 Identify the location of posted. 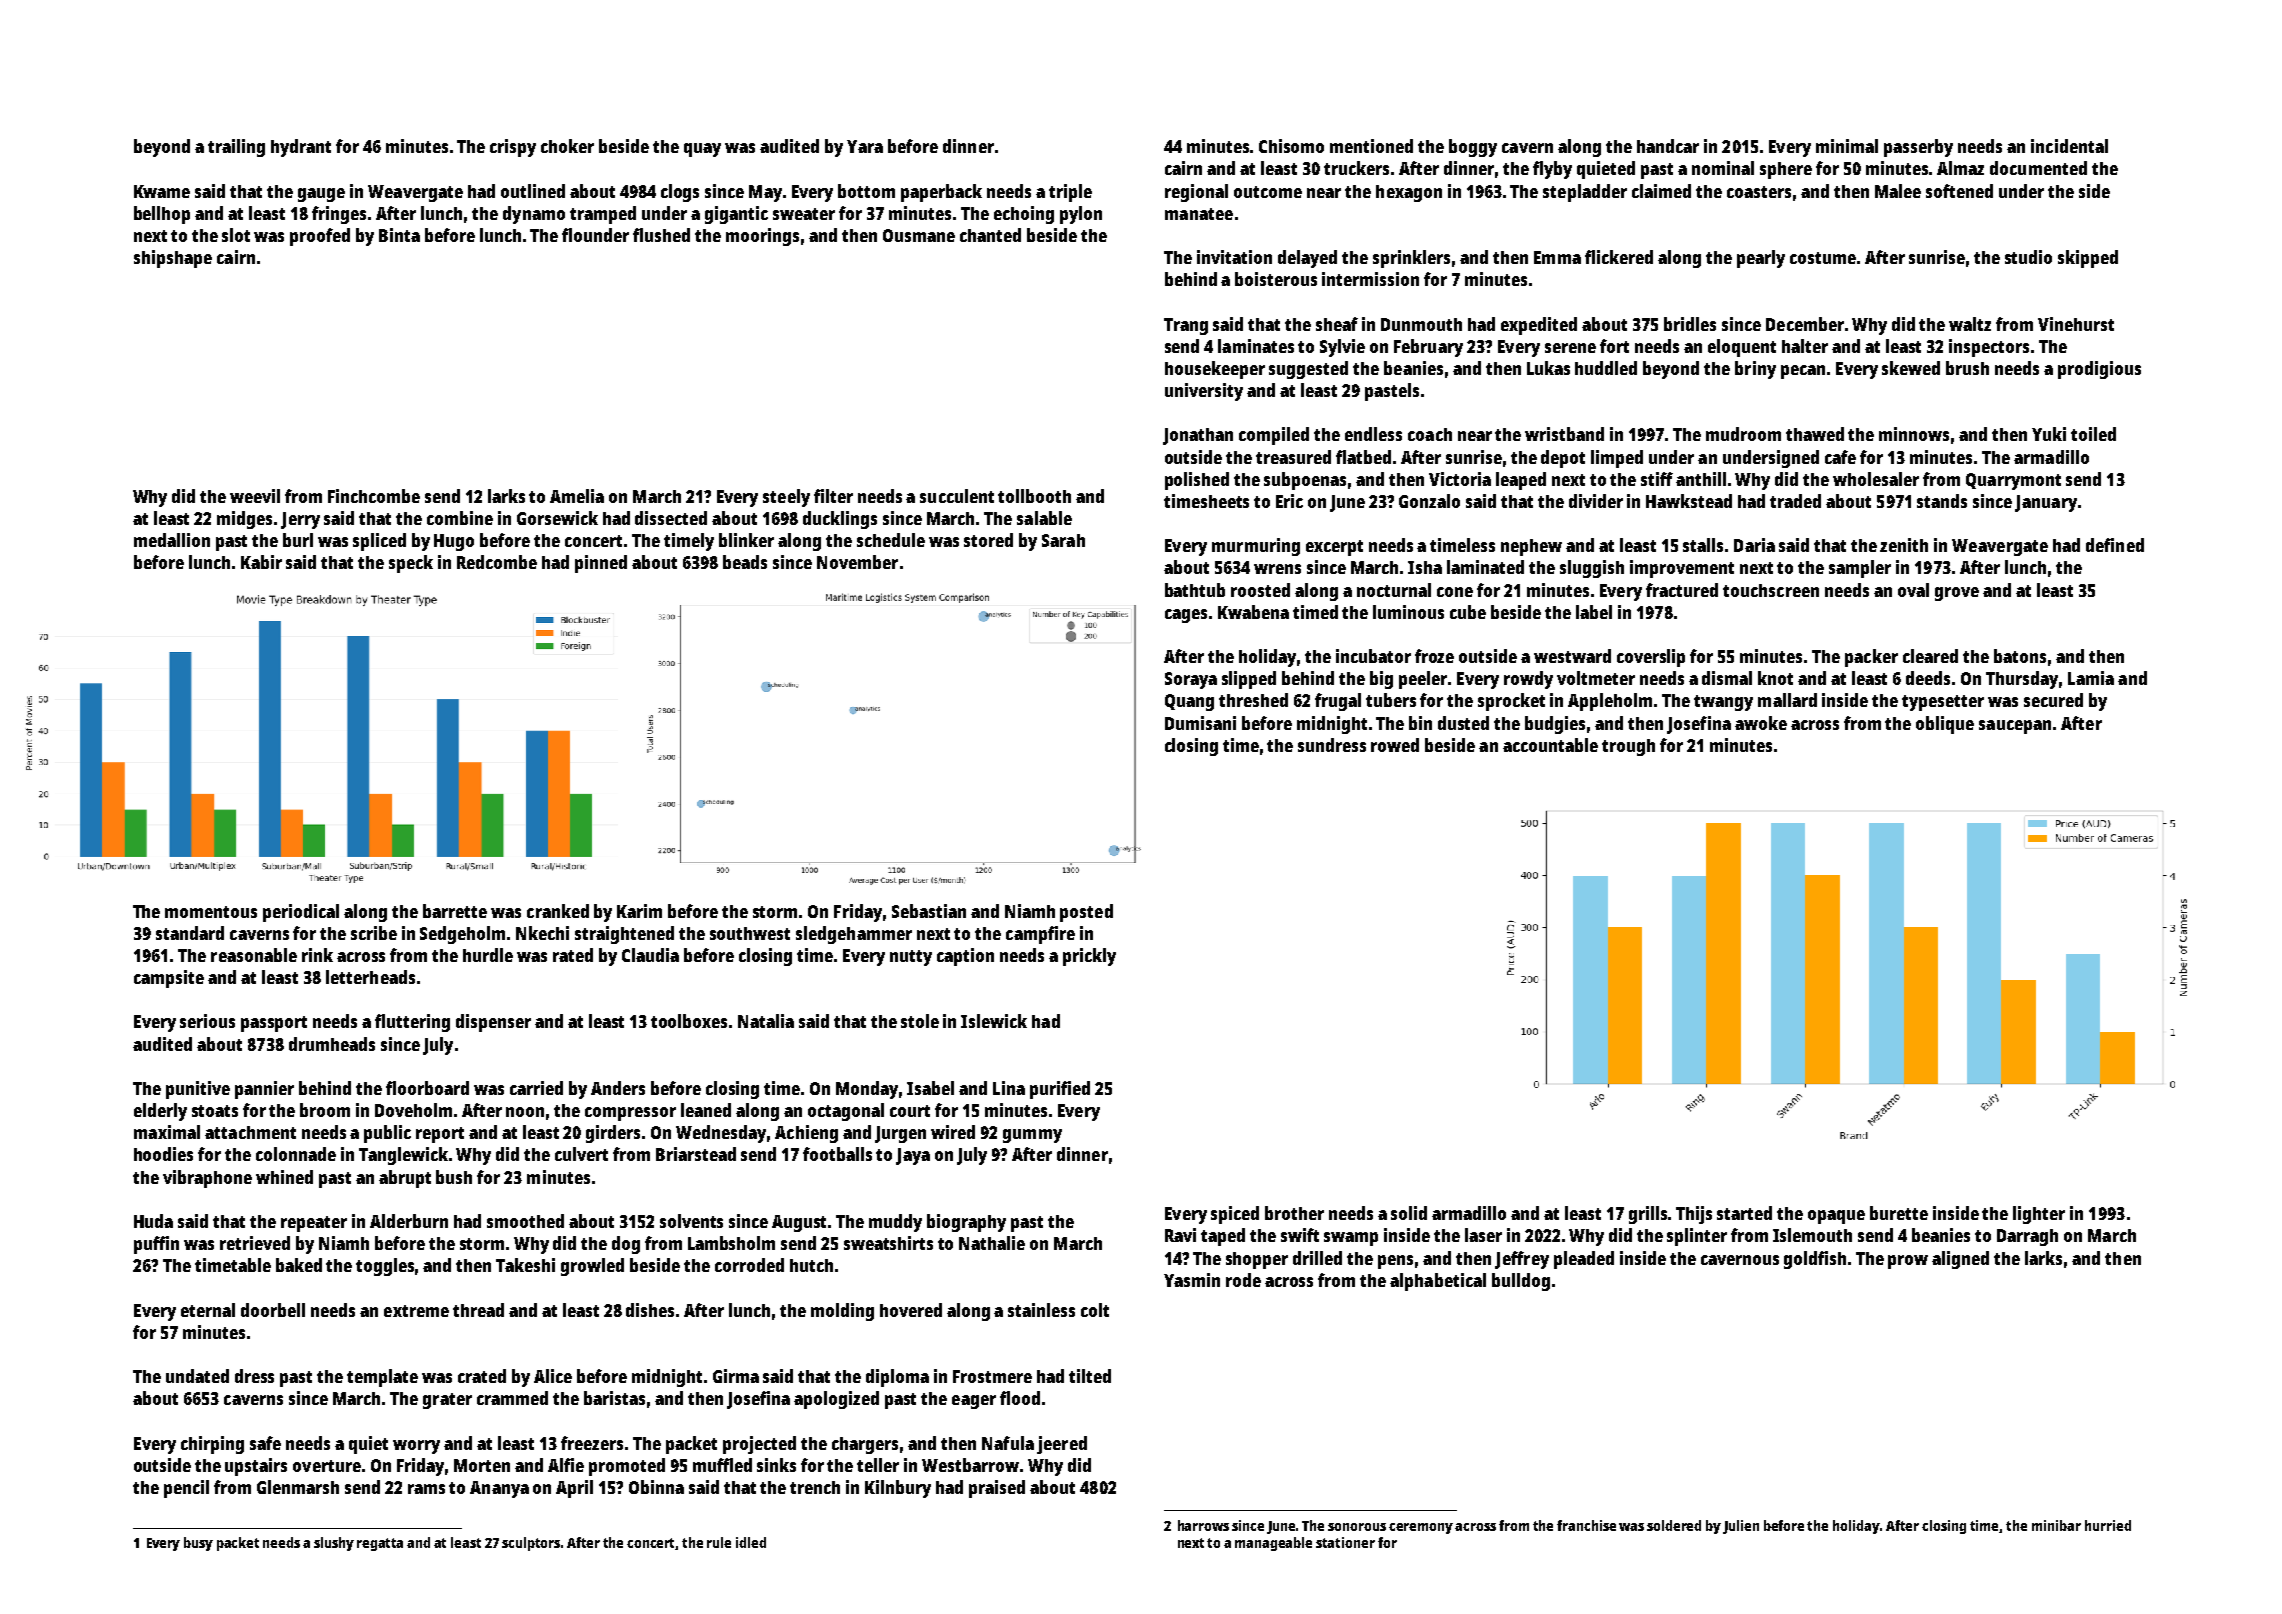
(1086, 913).
